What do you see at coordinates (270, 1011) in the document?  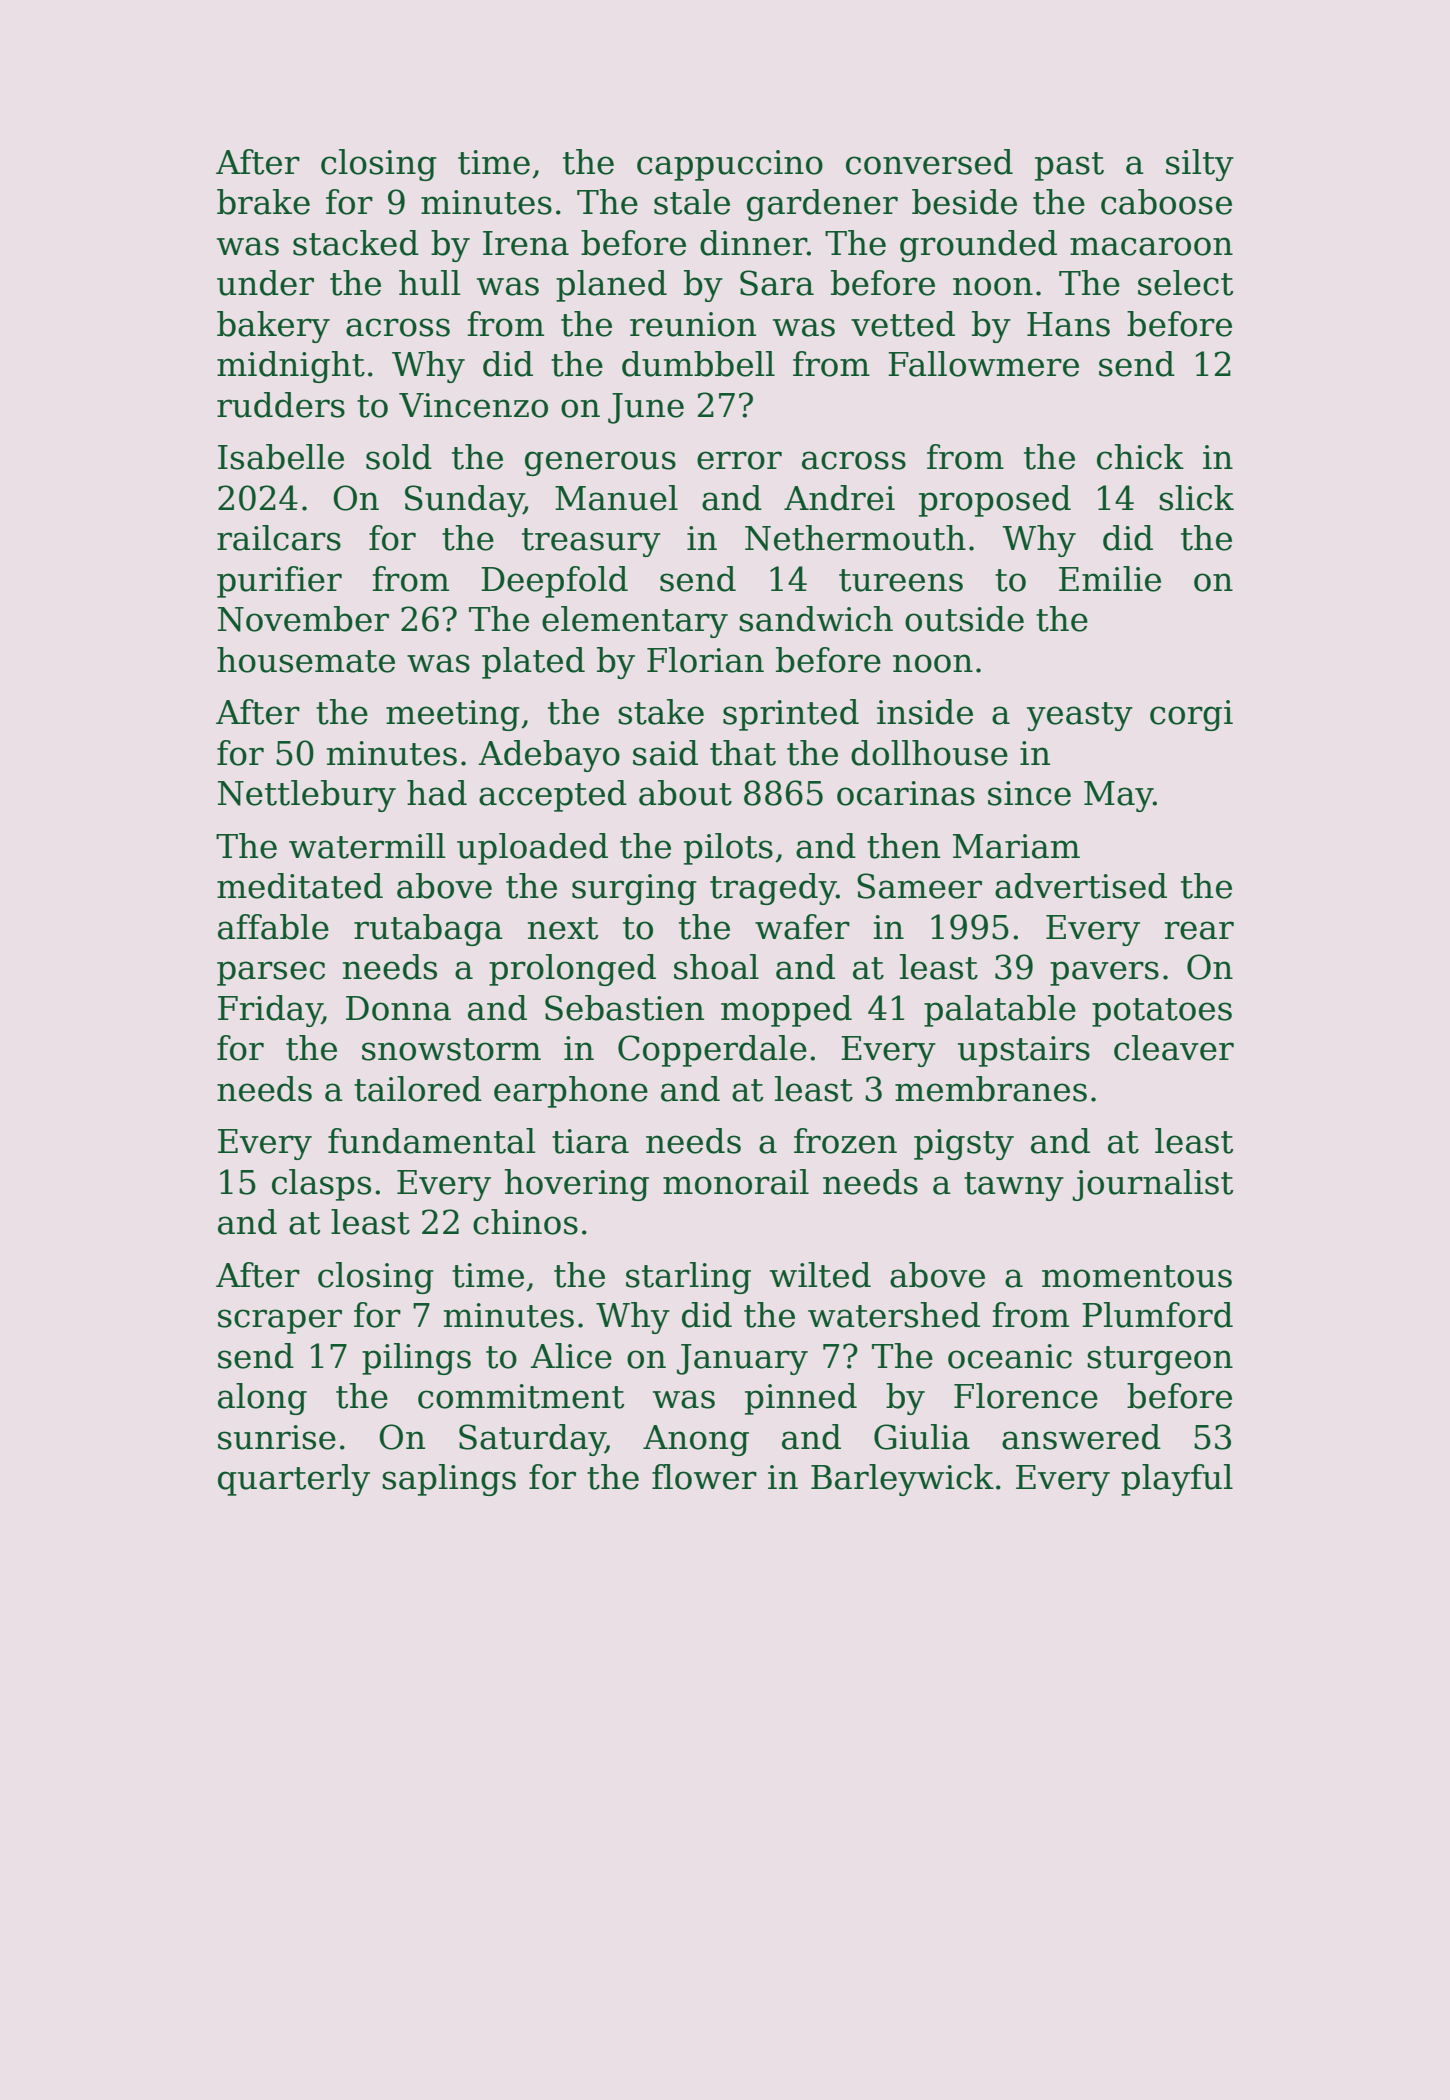 I see `Friday` at bounding box center [270, 1011].
